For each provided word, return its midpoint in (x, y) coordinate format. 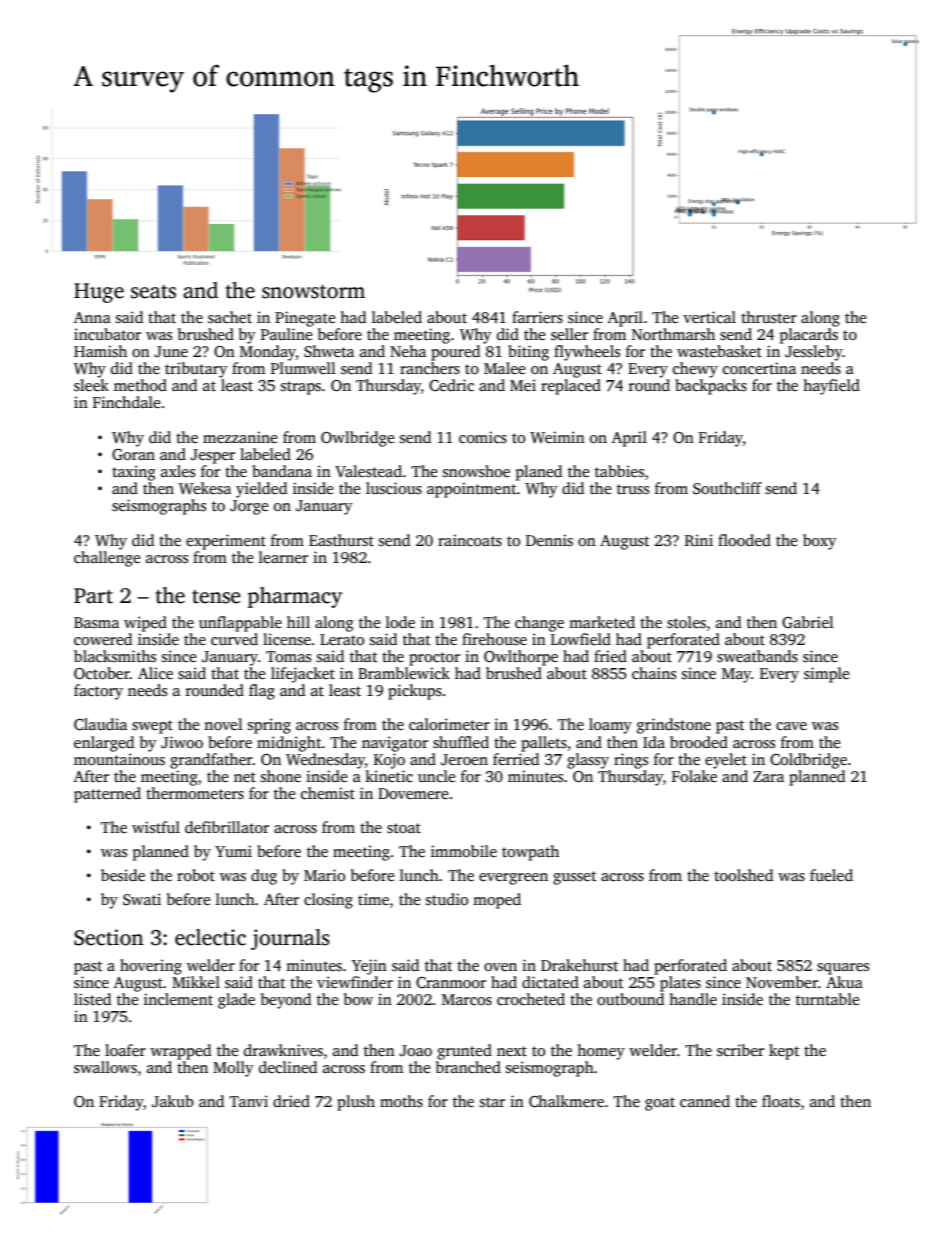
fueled (831, 875)
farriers (537, 317)
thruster (769, 317)
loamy (610, 726)
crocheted (531, 999)
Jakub (173, 1101)
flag (262, 692)
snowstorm (313, 292)
